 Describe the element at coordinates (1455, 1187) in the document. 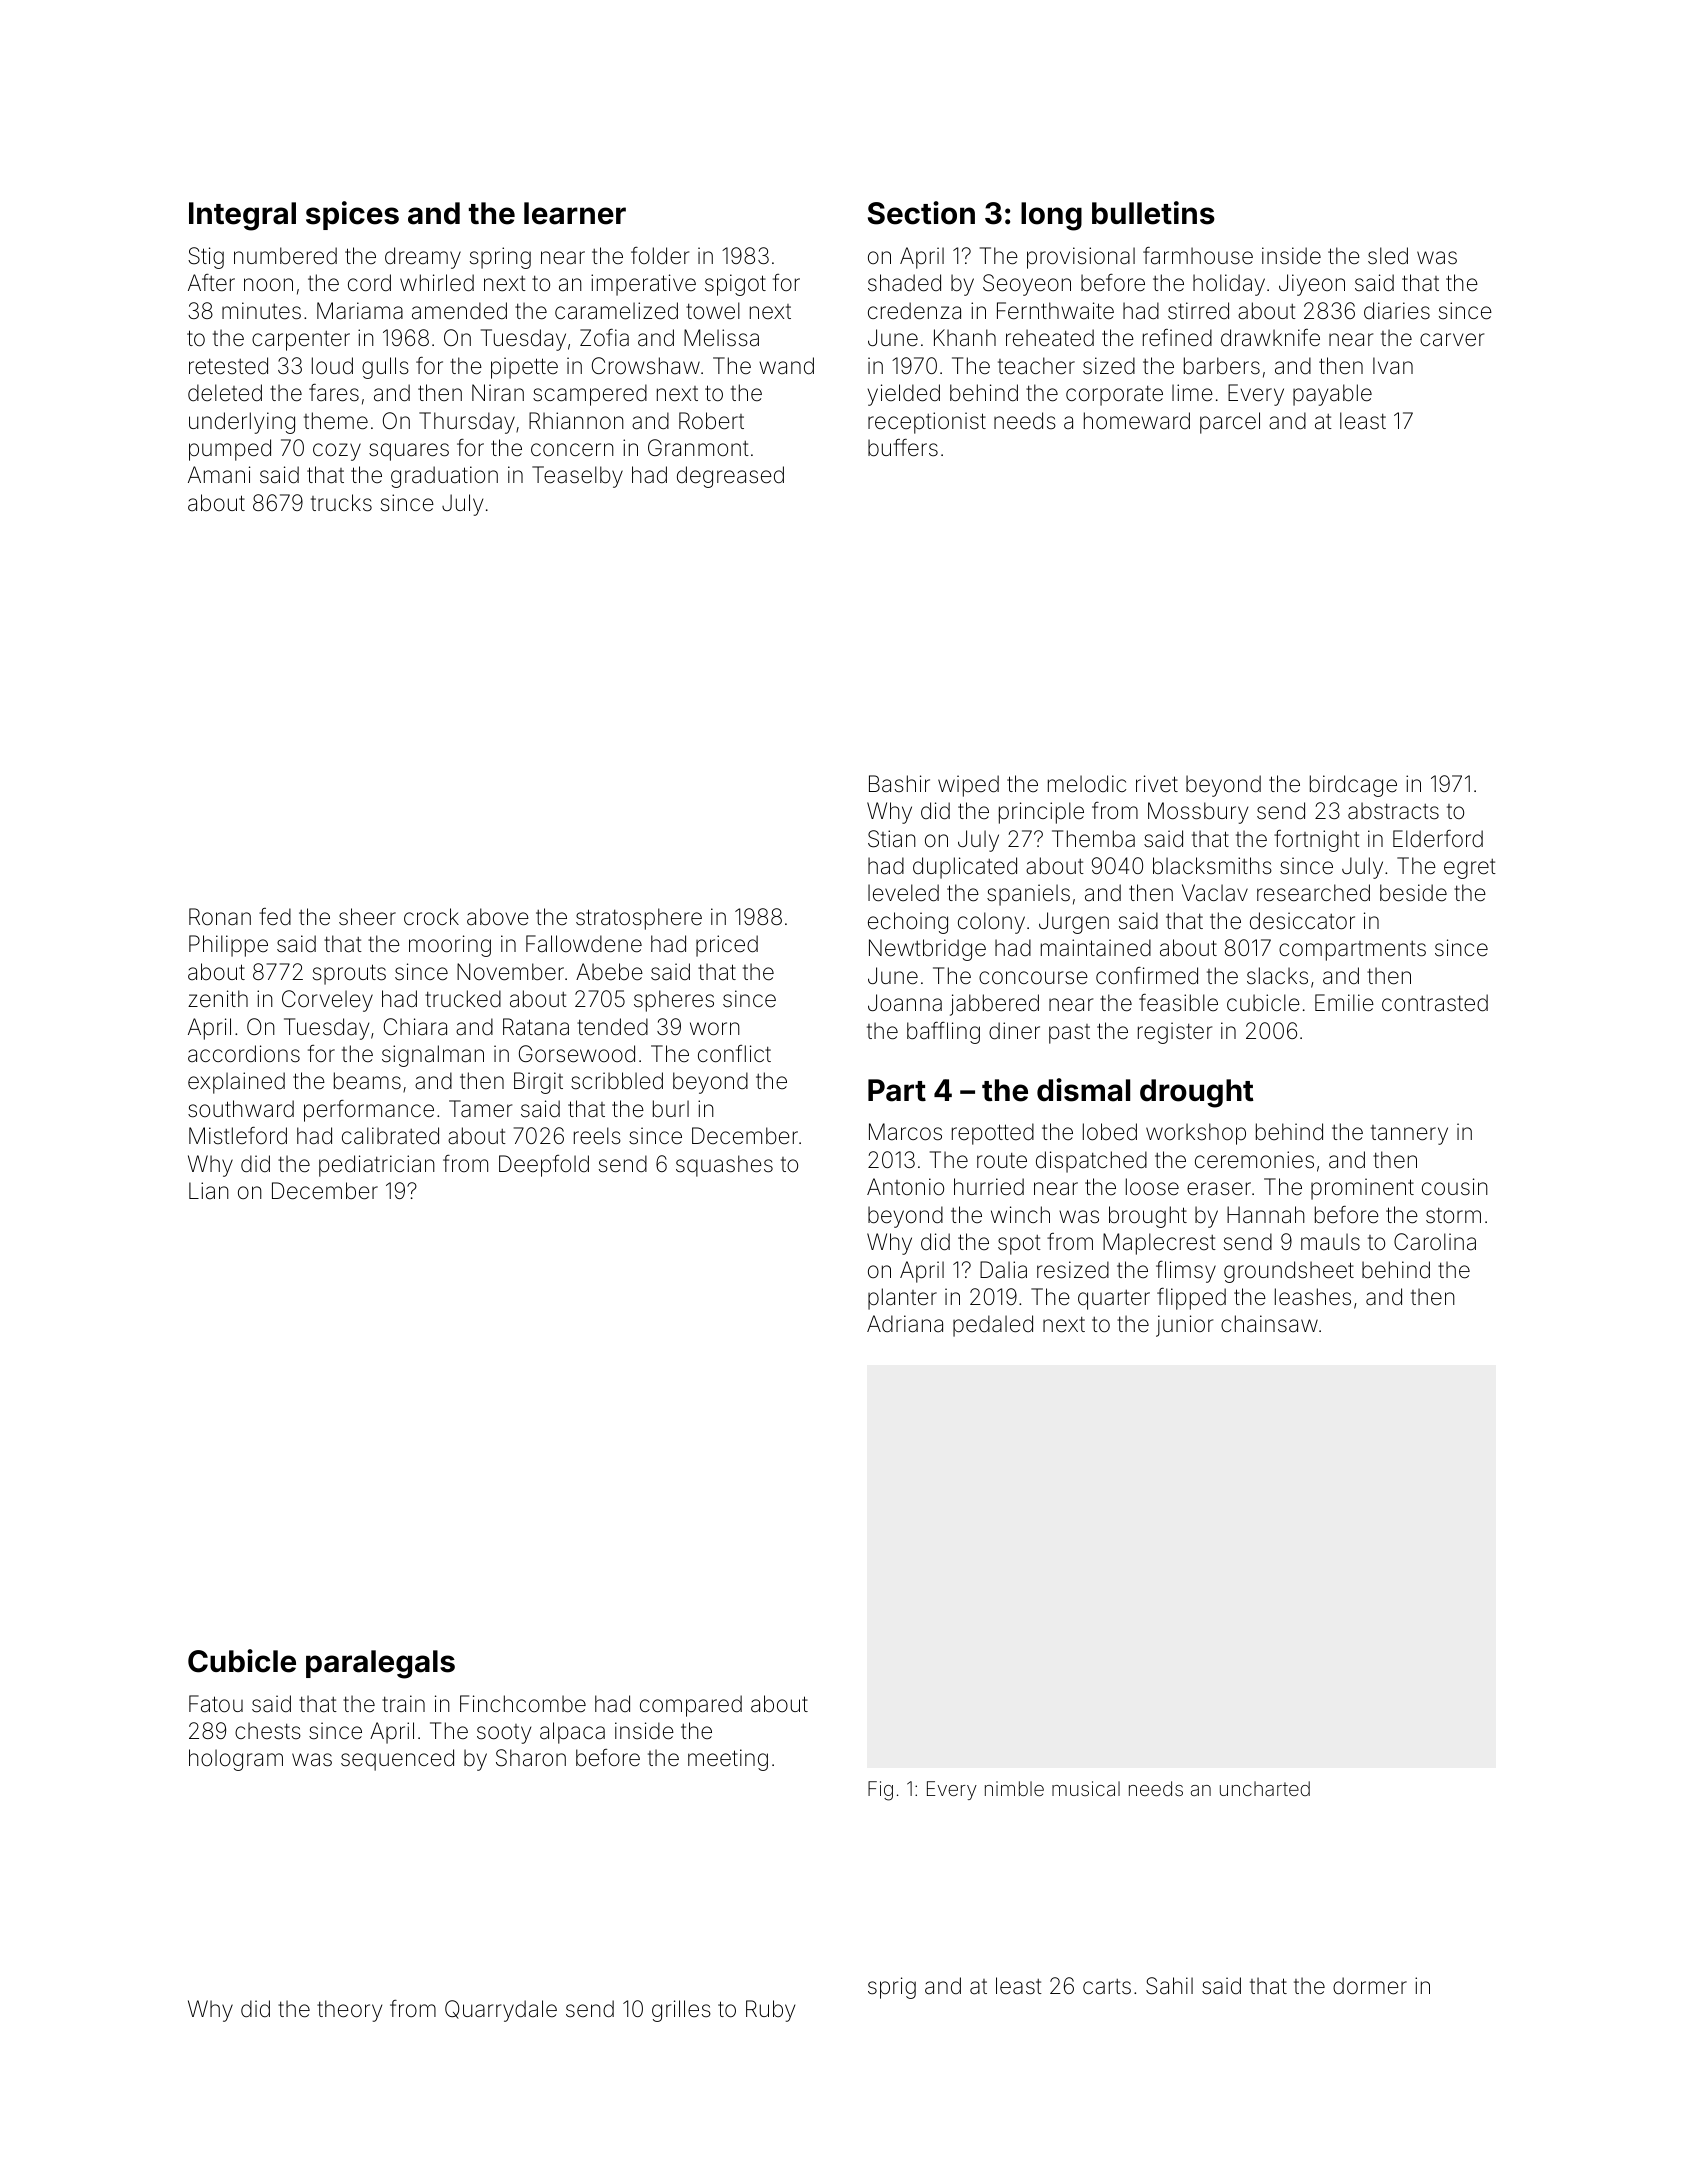

I see `cousin` at that location.
